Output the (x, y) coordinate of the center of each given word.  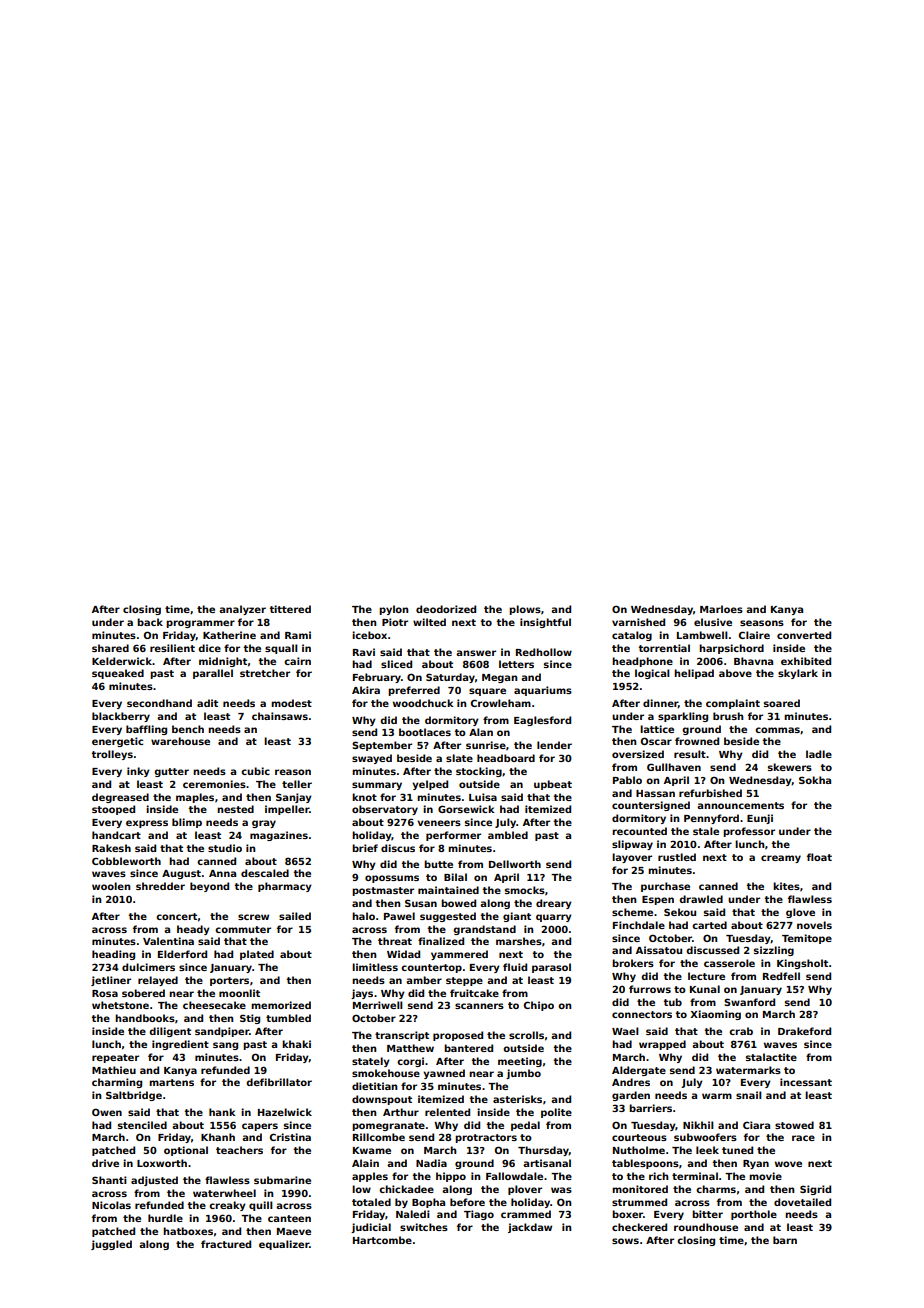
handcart (116, 835)
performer (453, 836)
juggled (111, 1245)
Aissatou (659, 950)
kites (786, 886)
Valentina (168, 941)
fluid (515, 967)
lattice (657, 729)
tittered (290, 609)
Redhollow (544, 652)
